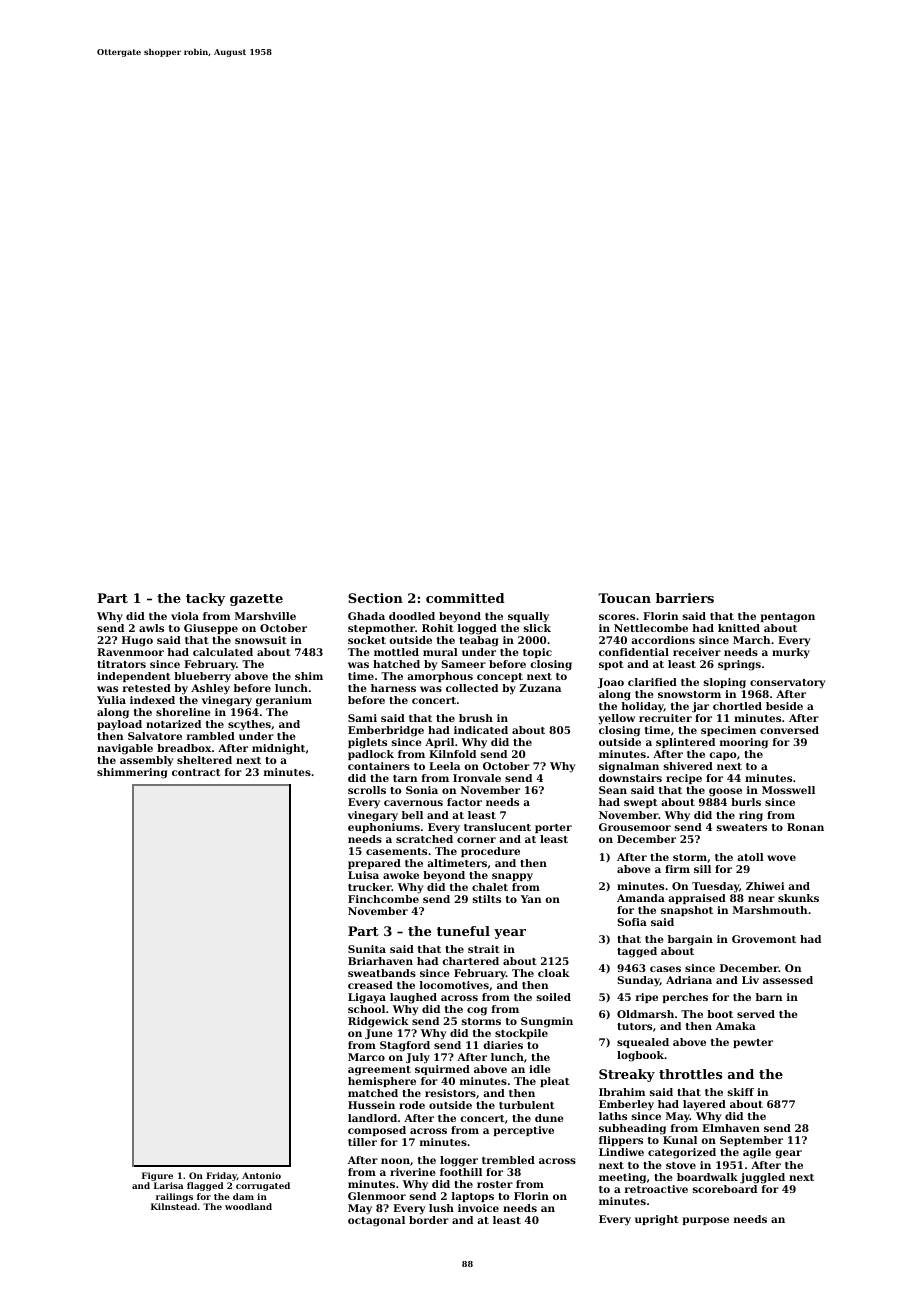 Image resolution: width=924 pixels, height=1308 pixels. Describe the element at coordinates (375, 598) in the image. I see `Section` at that location.
